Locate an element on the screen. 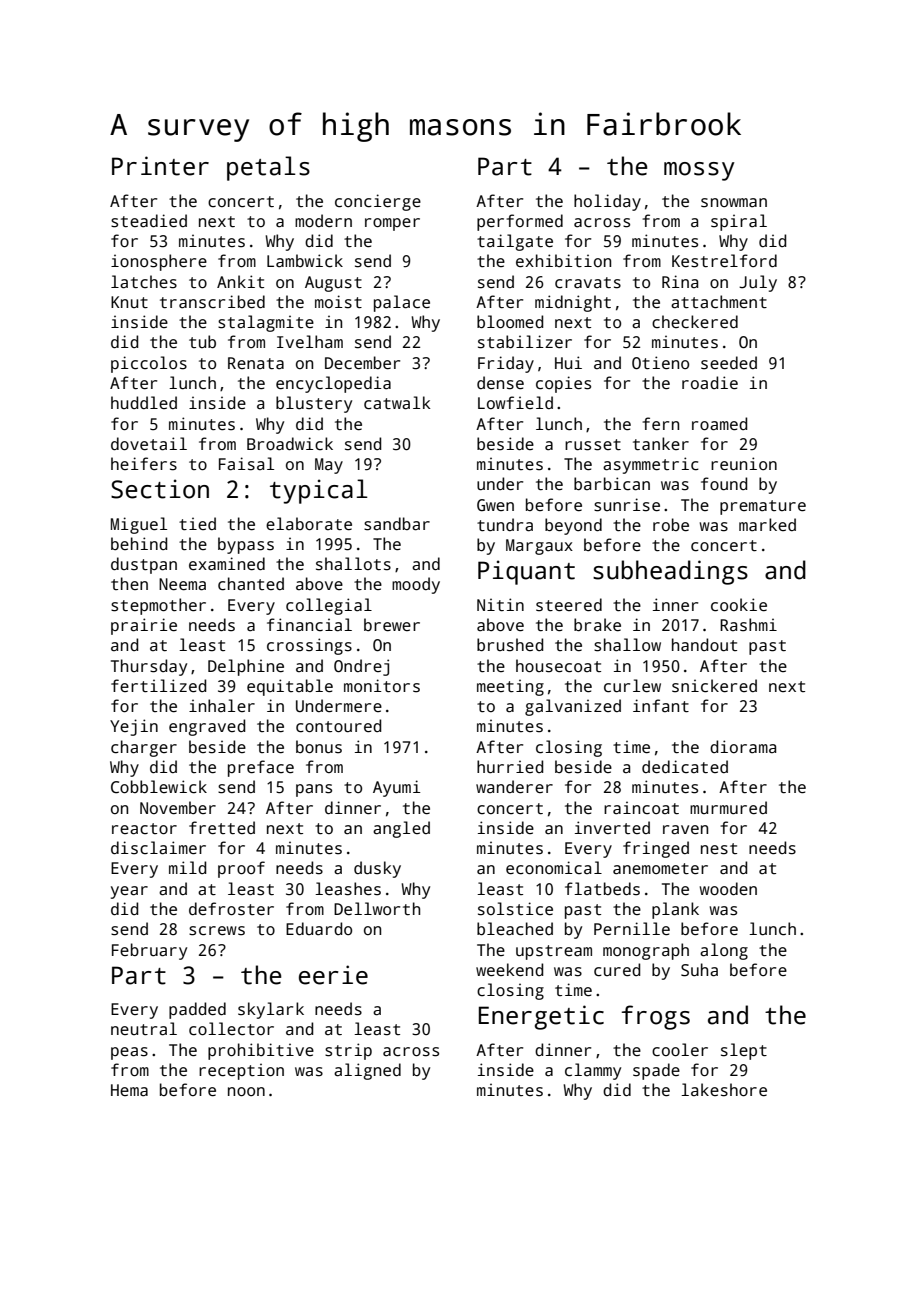 This screenshot has width=924, height=1314. performed is located at coordinates (520, 222).
